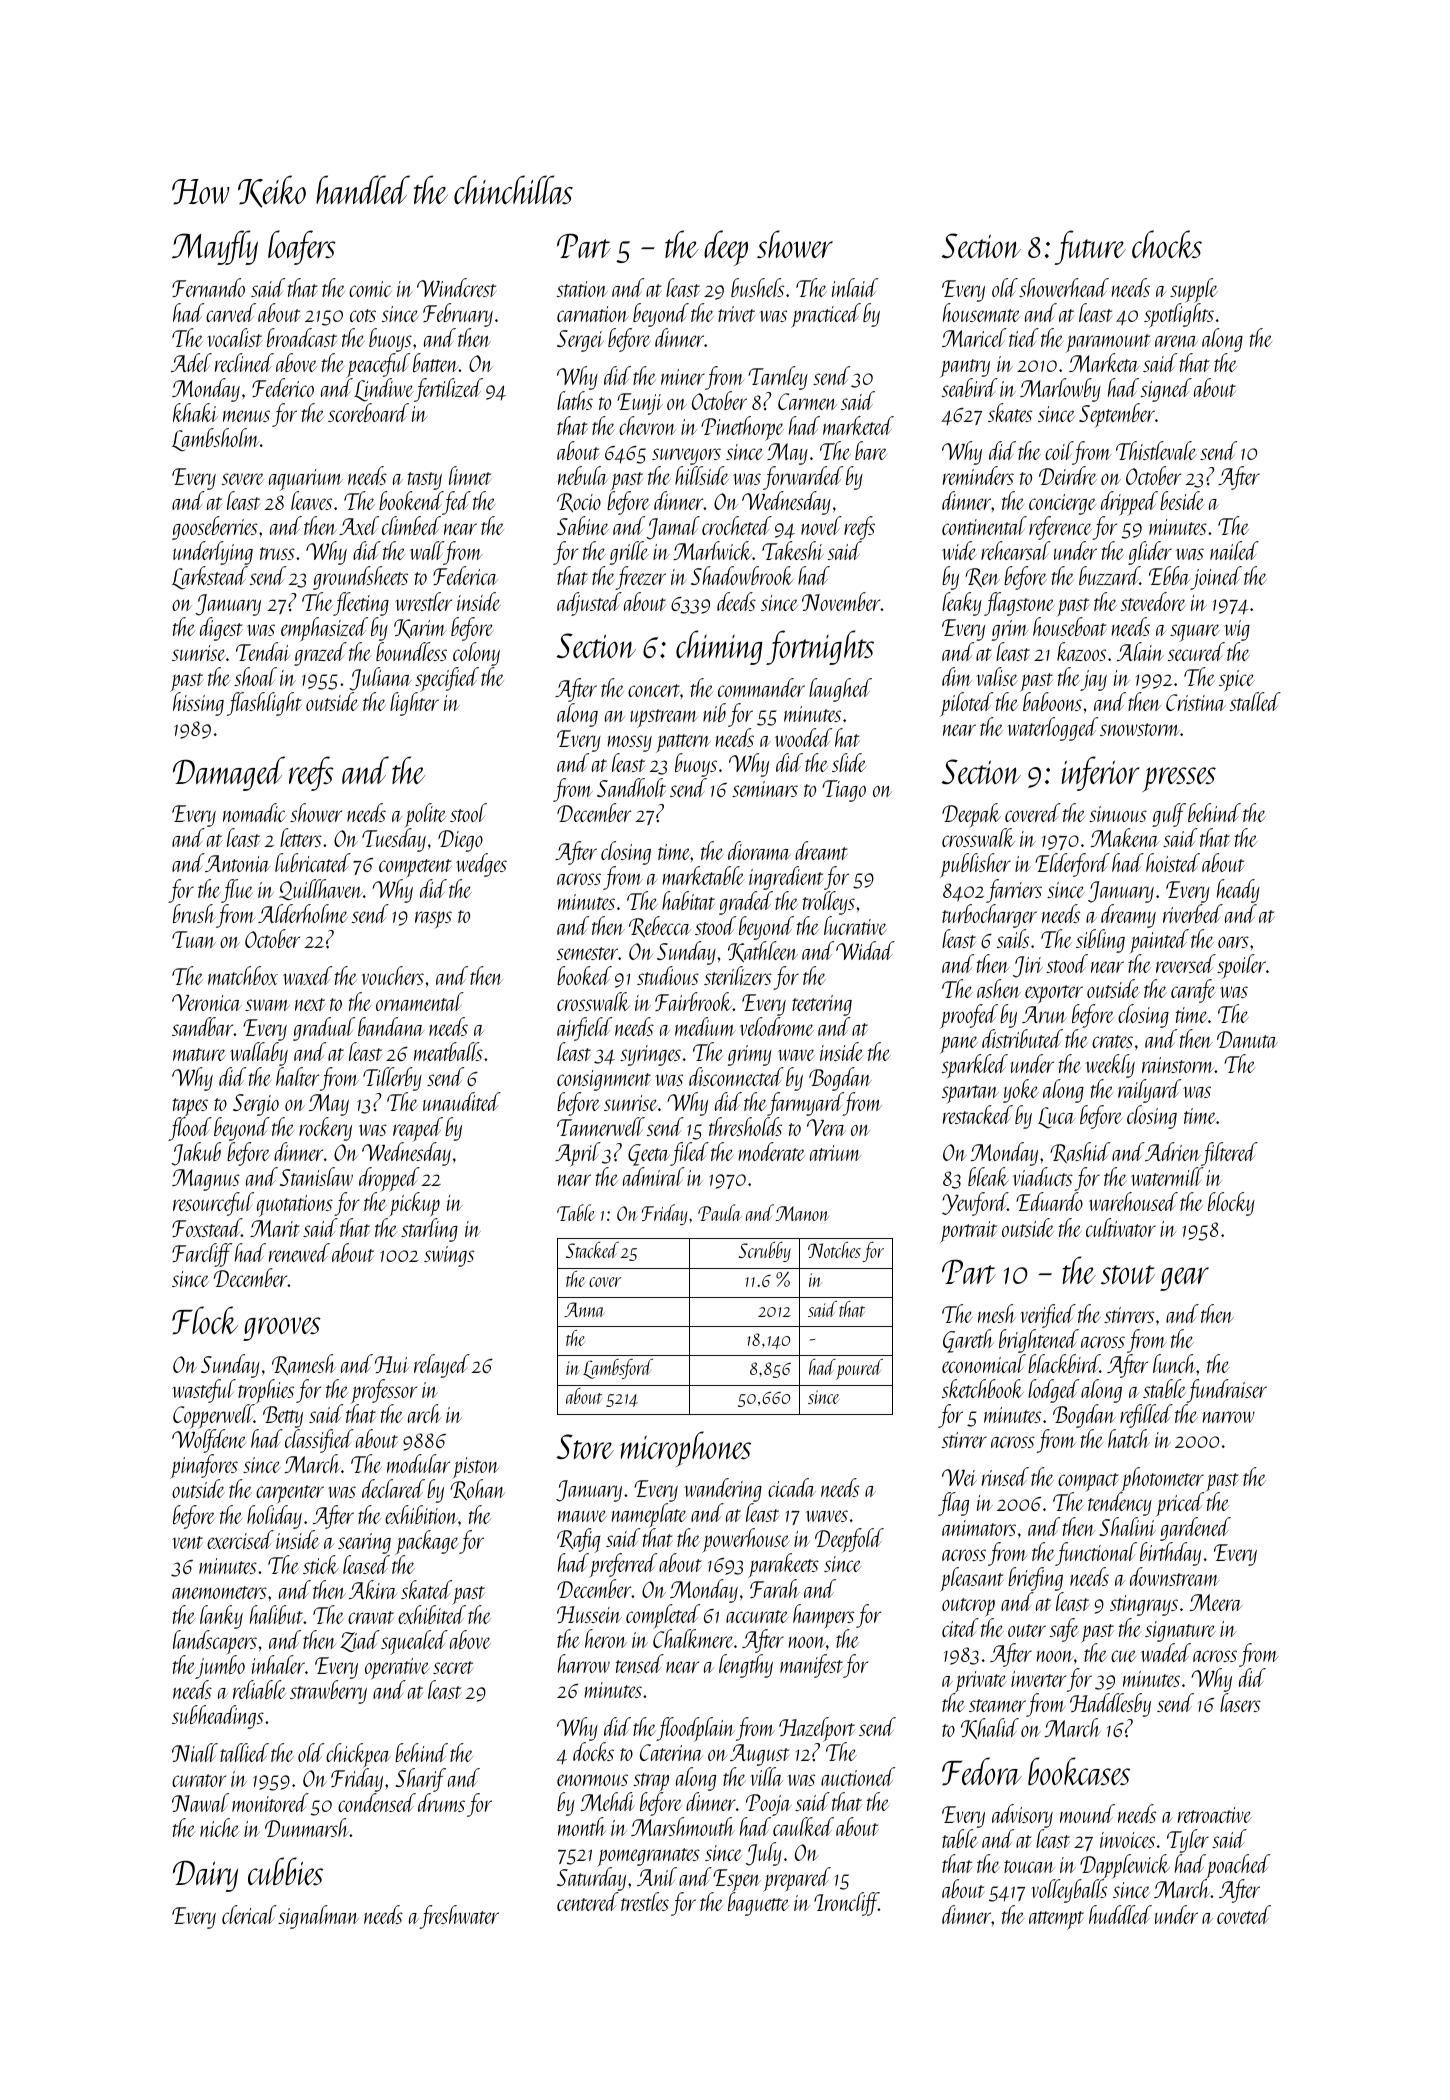 The image size is (1450, 2100). I want to click on quotations, so click(295, 1206).
